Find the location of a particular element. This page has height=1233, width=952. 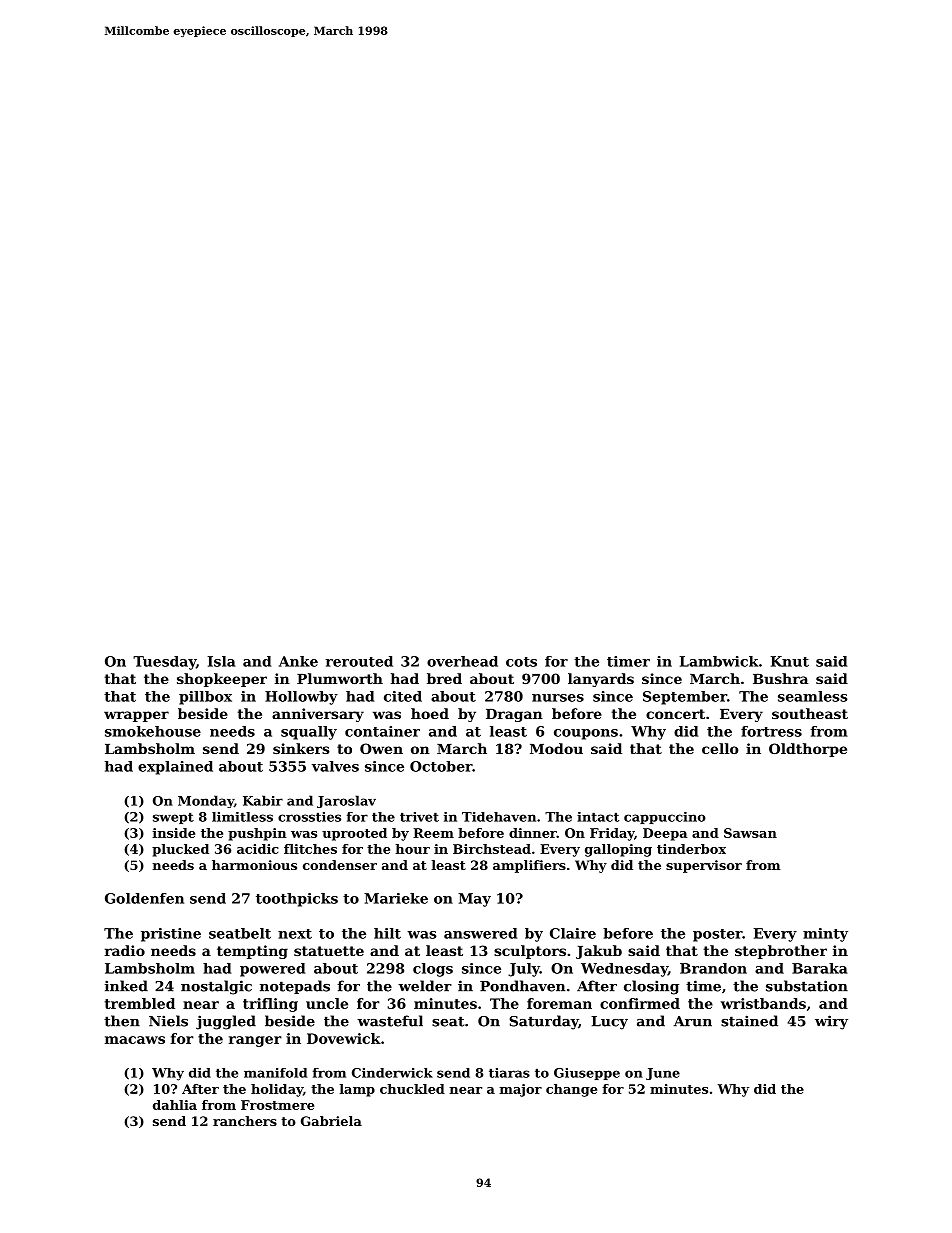

shopkeeper is located at coordinates (222, 680).
